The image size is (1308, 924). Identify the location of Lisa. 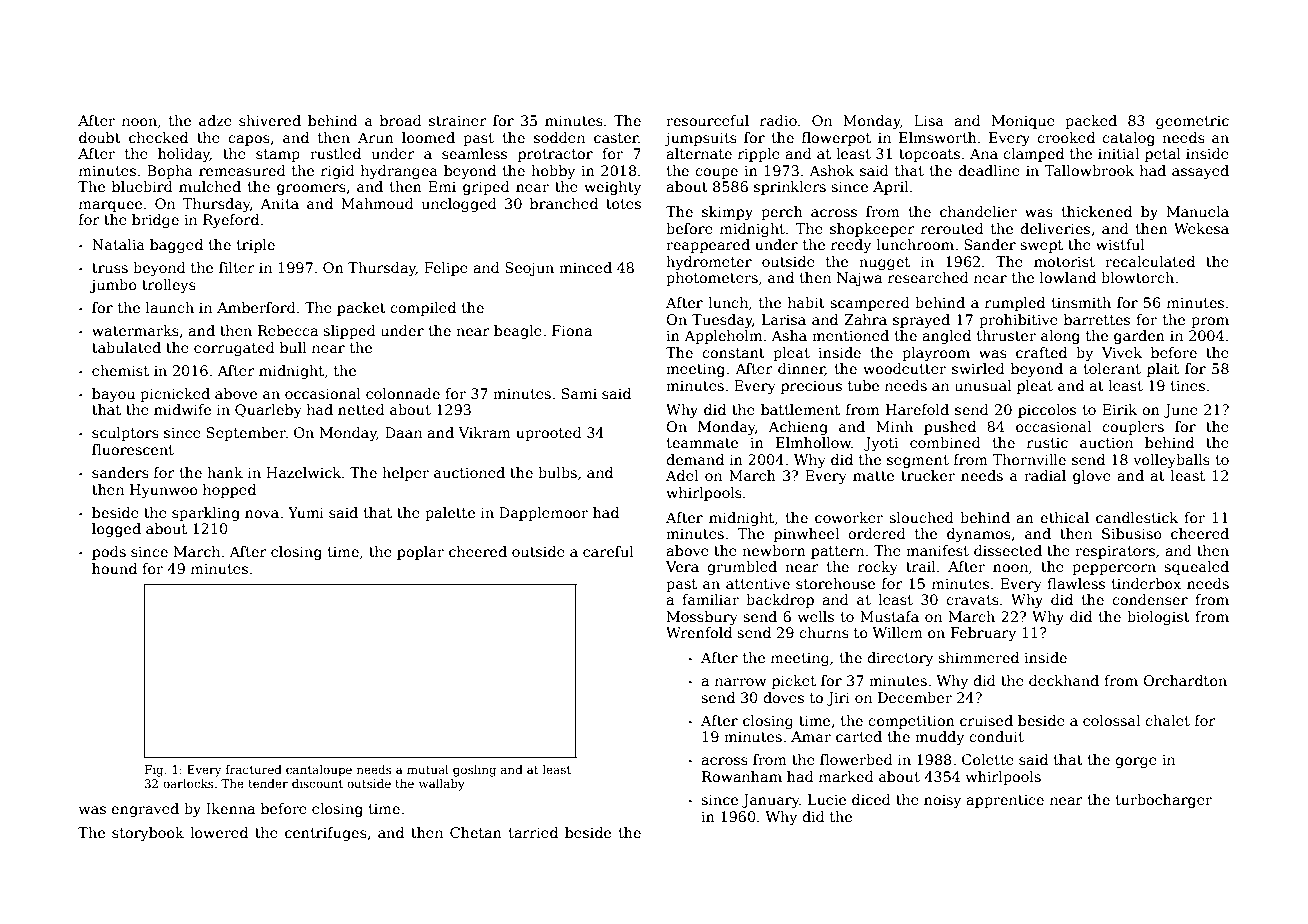
(929, 120).
